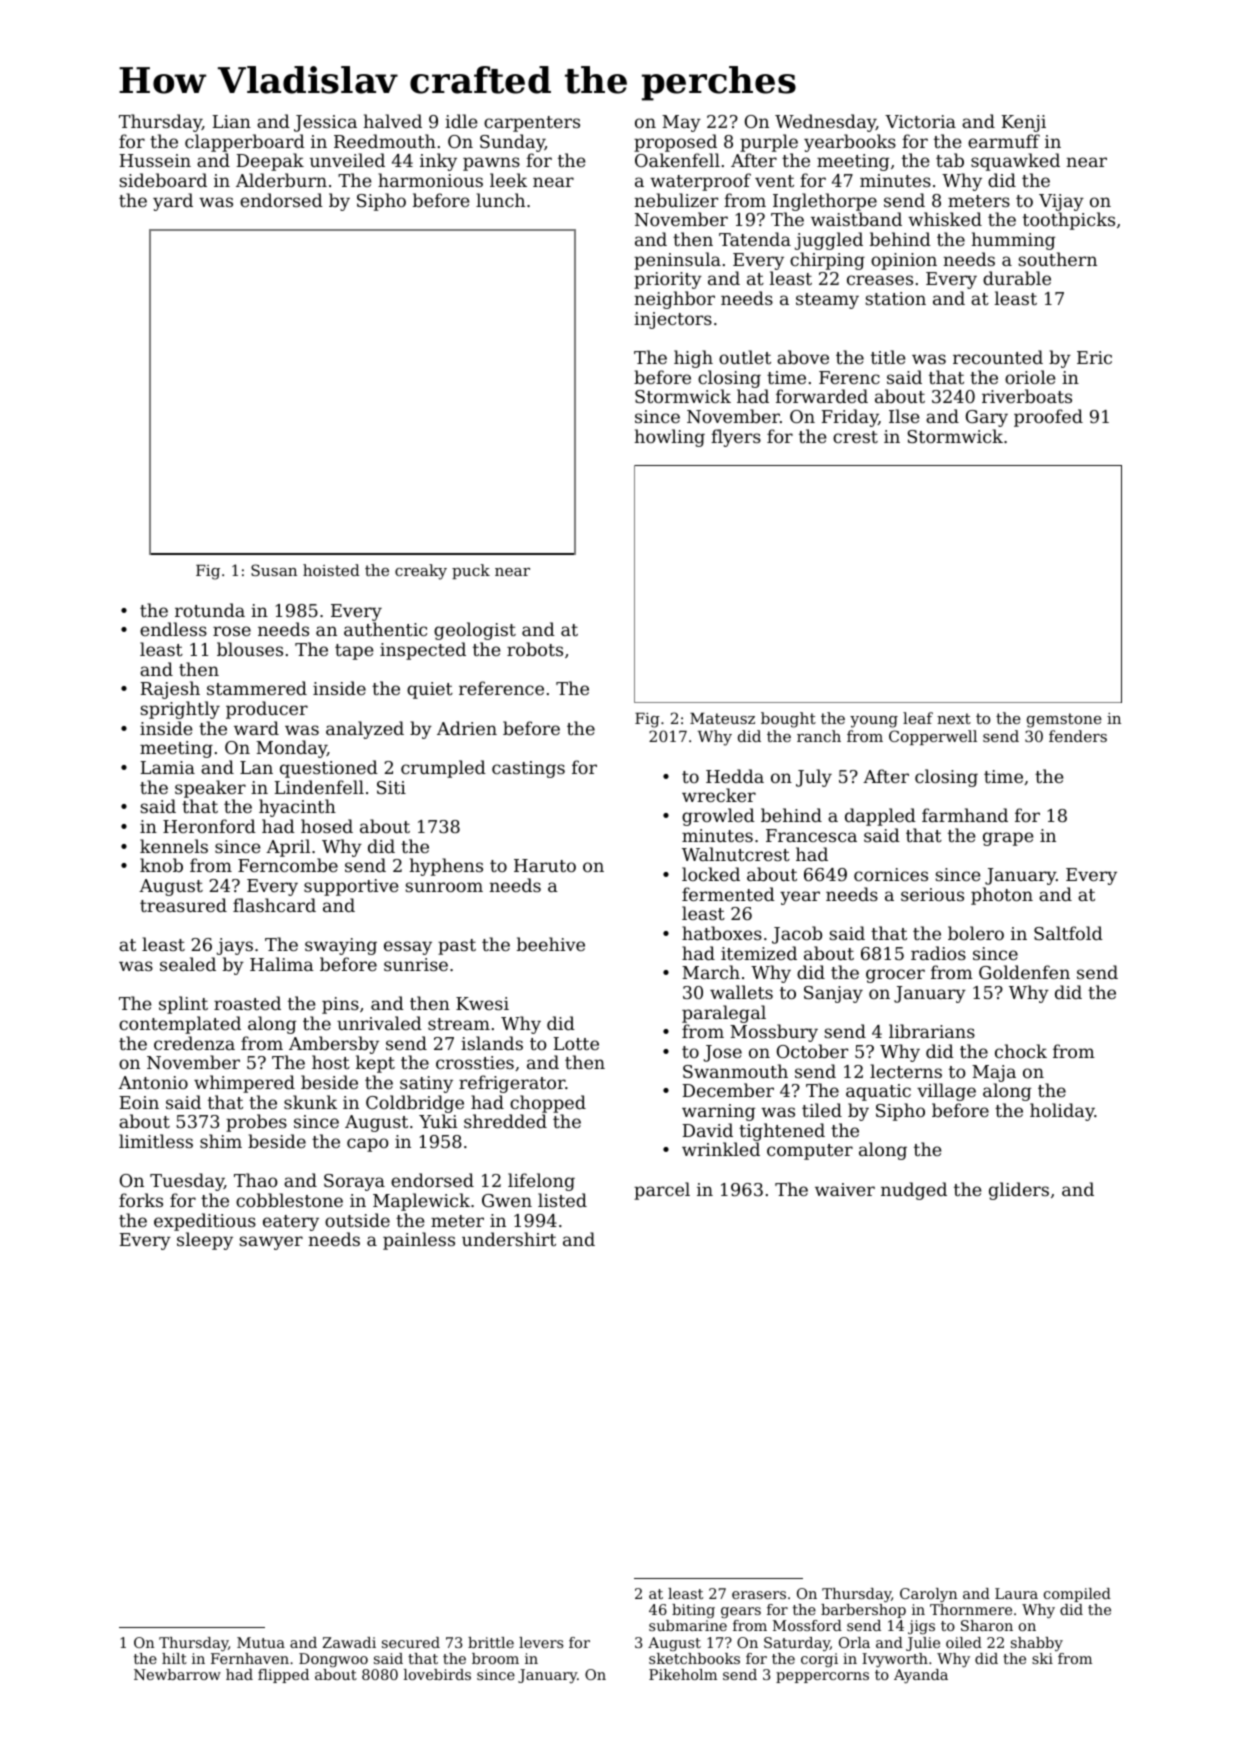  What do you see at coordinates (174, 1658) in the screenshot?
I see `hilt` at bounding box center [174, 1658].
